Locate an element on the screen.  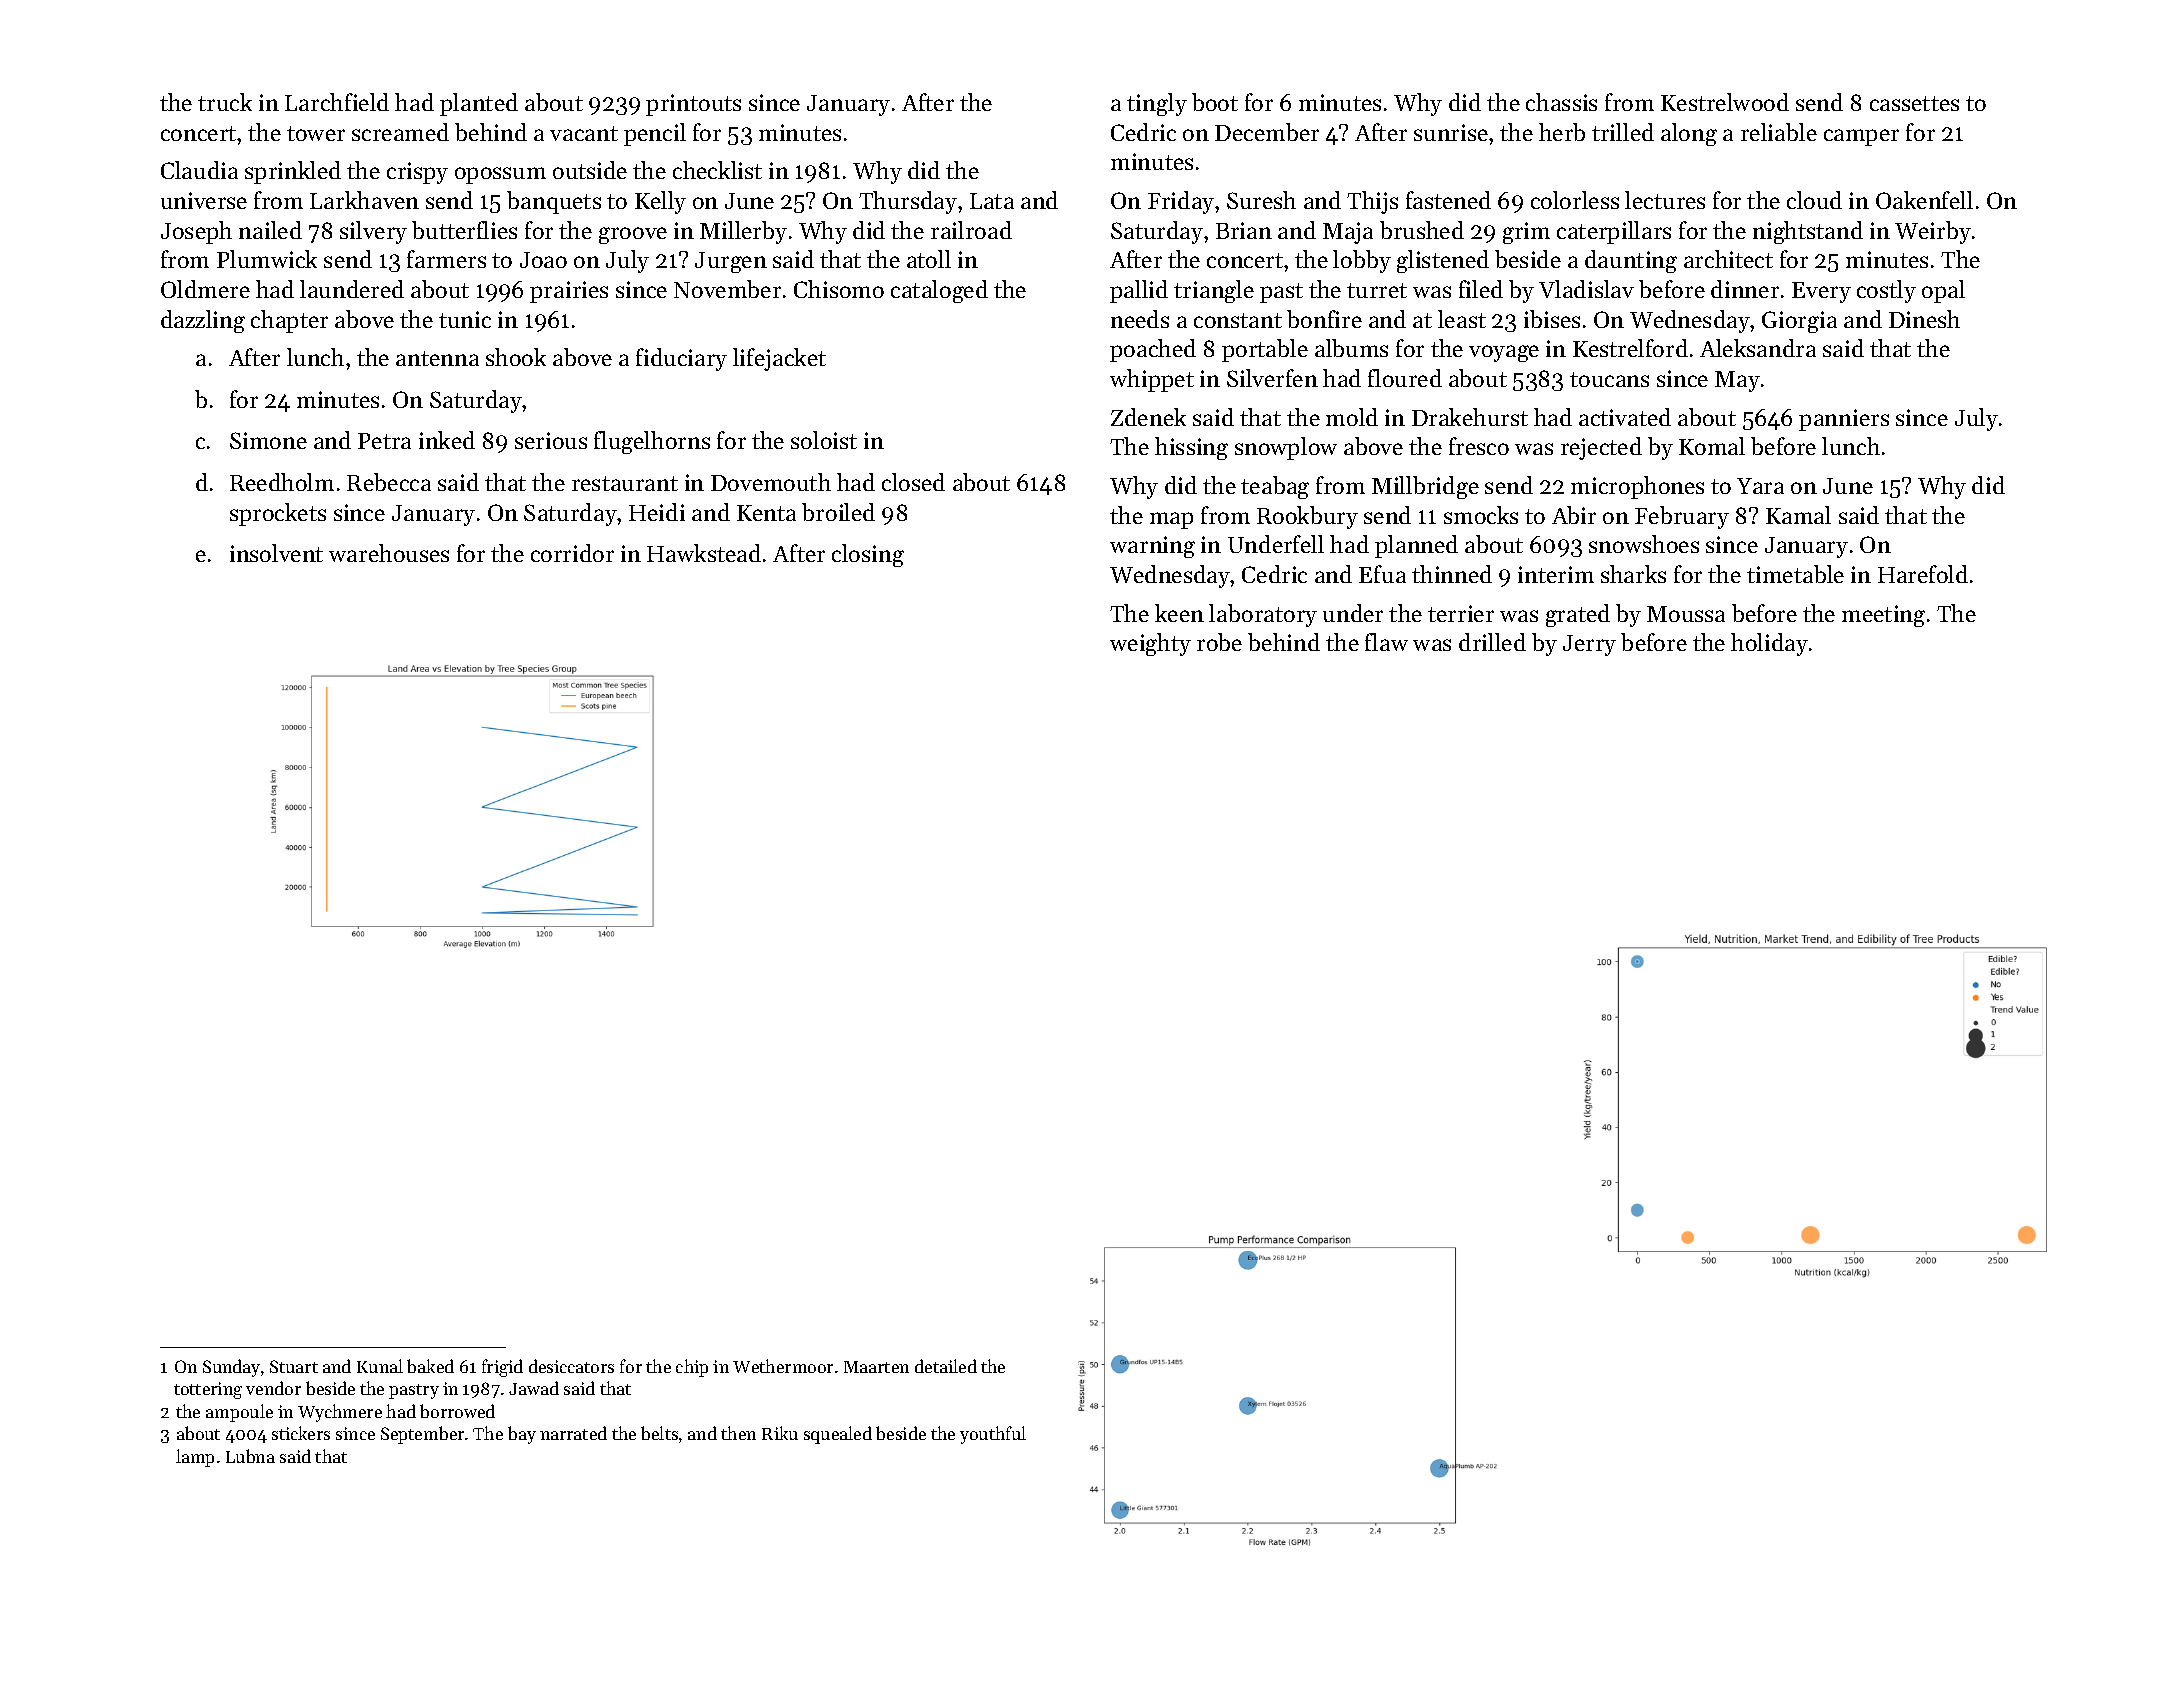
desiccators is located at coordinates (571, 1366).
